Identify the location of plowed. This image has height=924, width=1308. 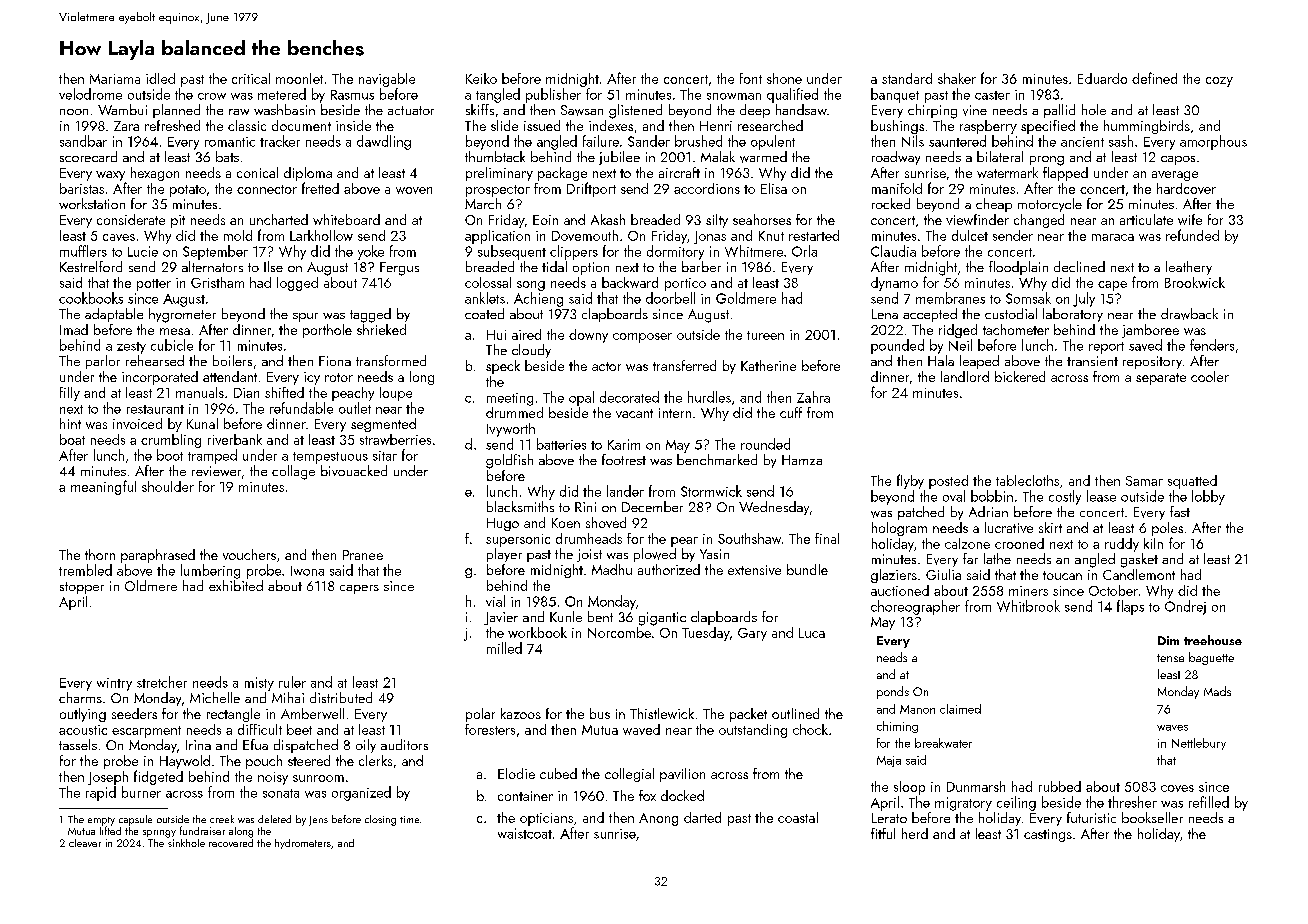
(655, 555).
